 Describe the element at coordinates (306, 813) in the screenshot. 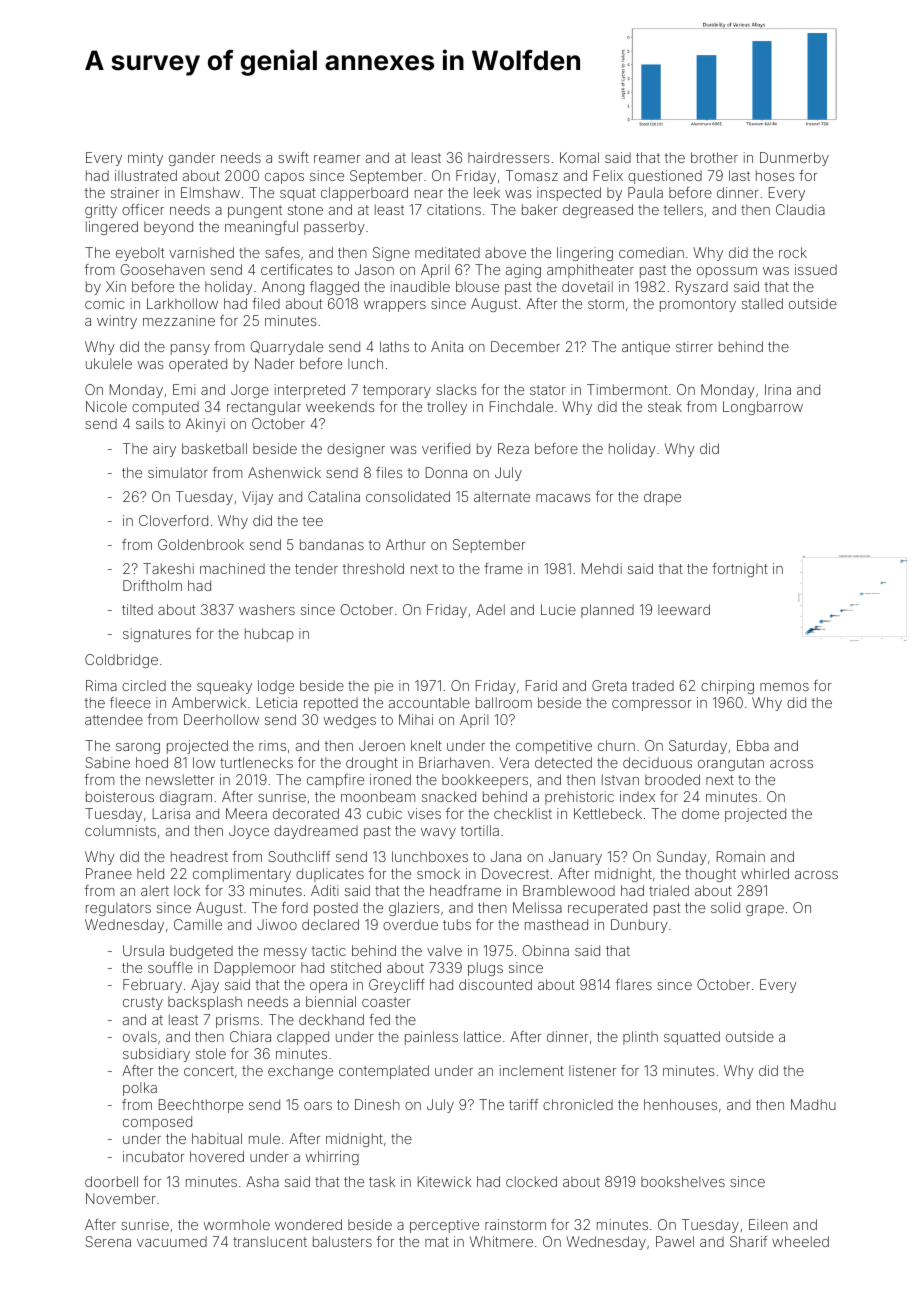

I see `decorated` at that location.
